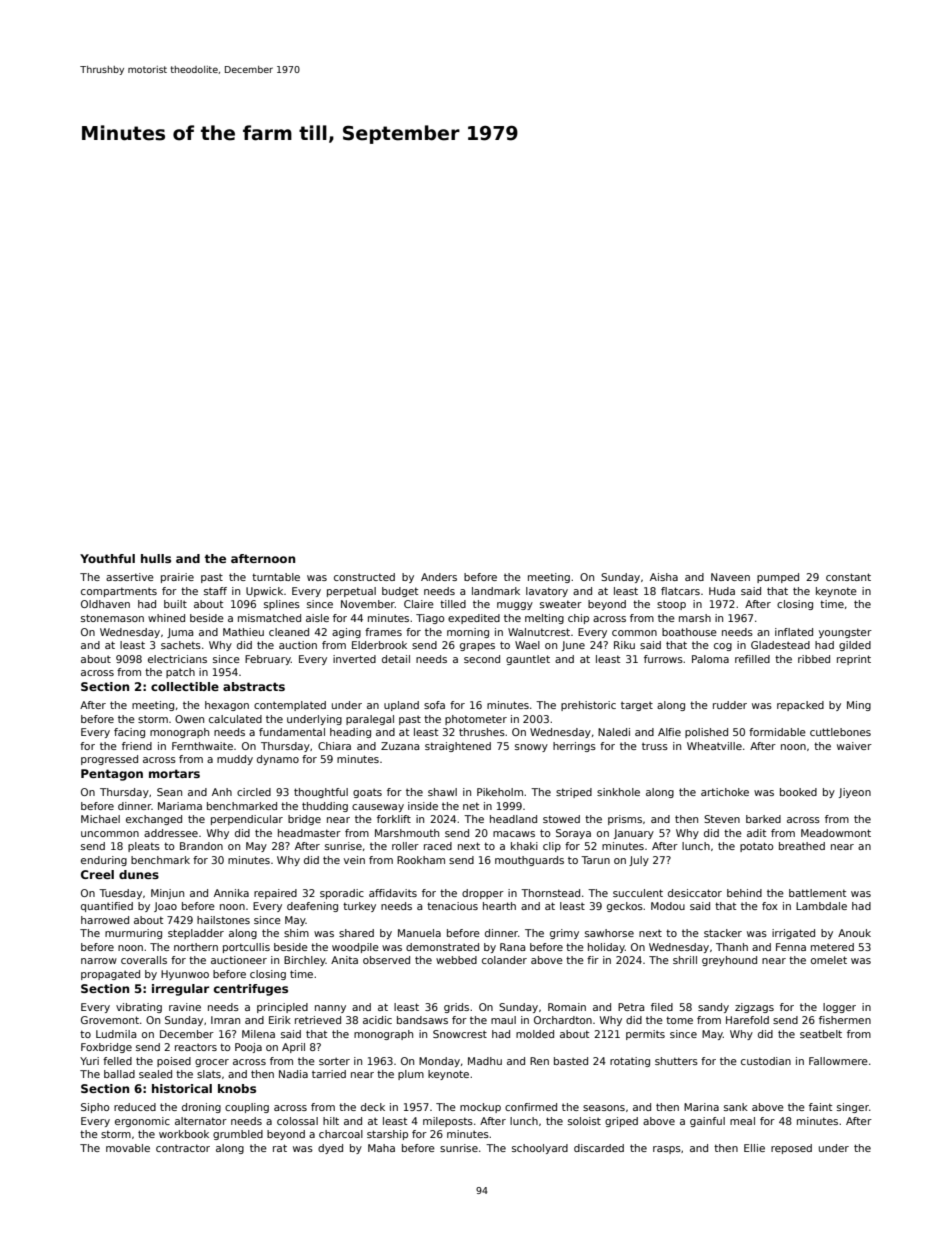 The height and width of the screenshot is (1233, 952). What do you see at coordinates (664, 577) in the screenshot?
I see `Aisha` at bounding box center [664, 577].
